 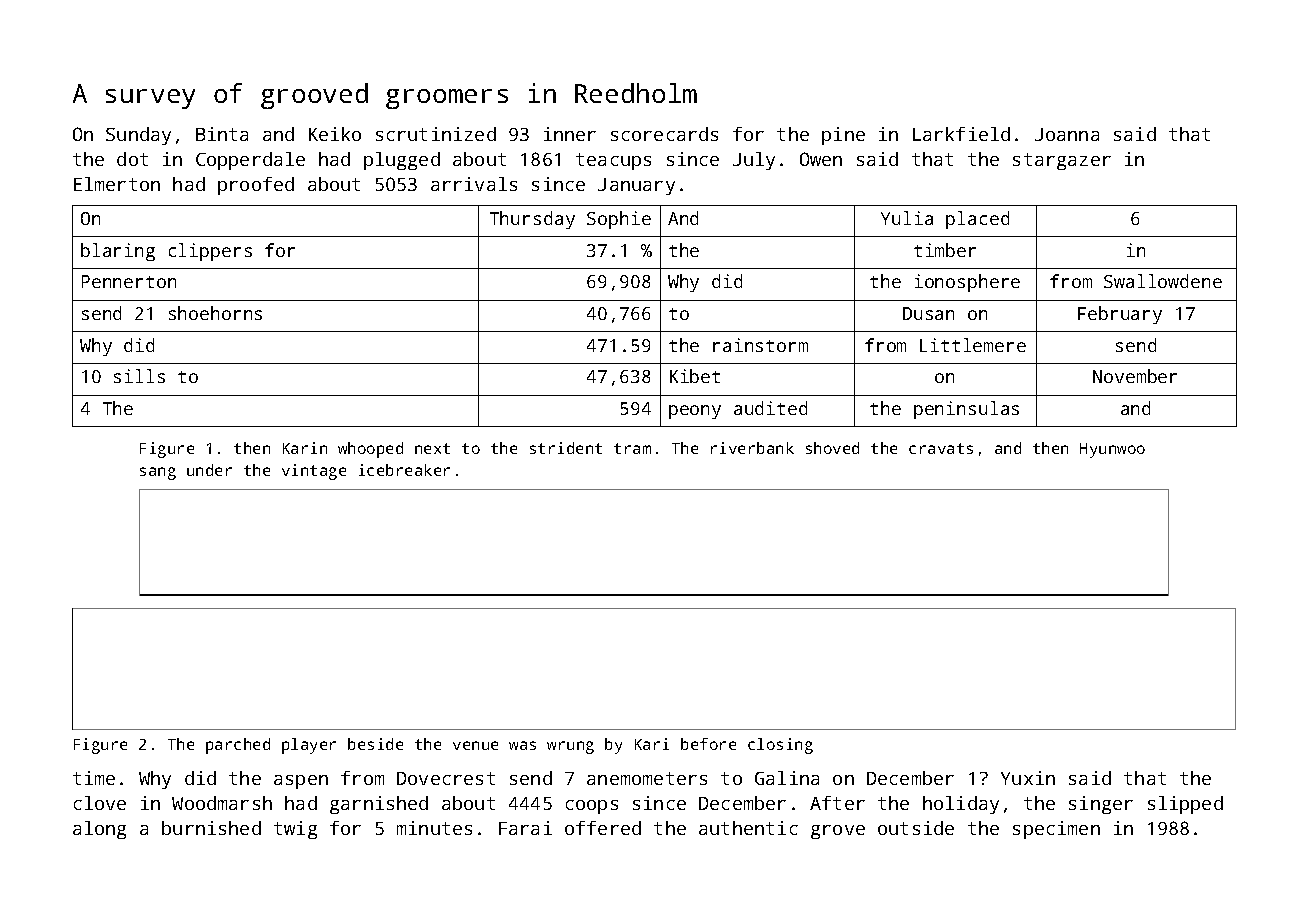 I want to click on wrung, so click(x=570, y=747).
